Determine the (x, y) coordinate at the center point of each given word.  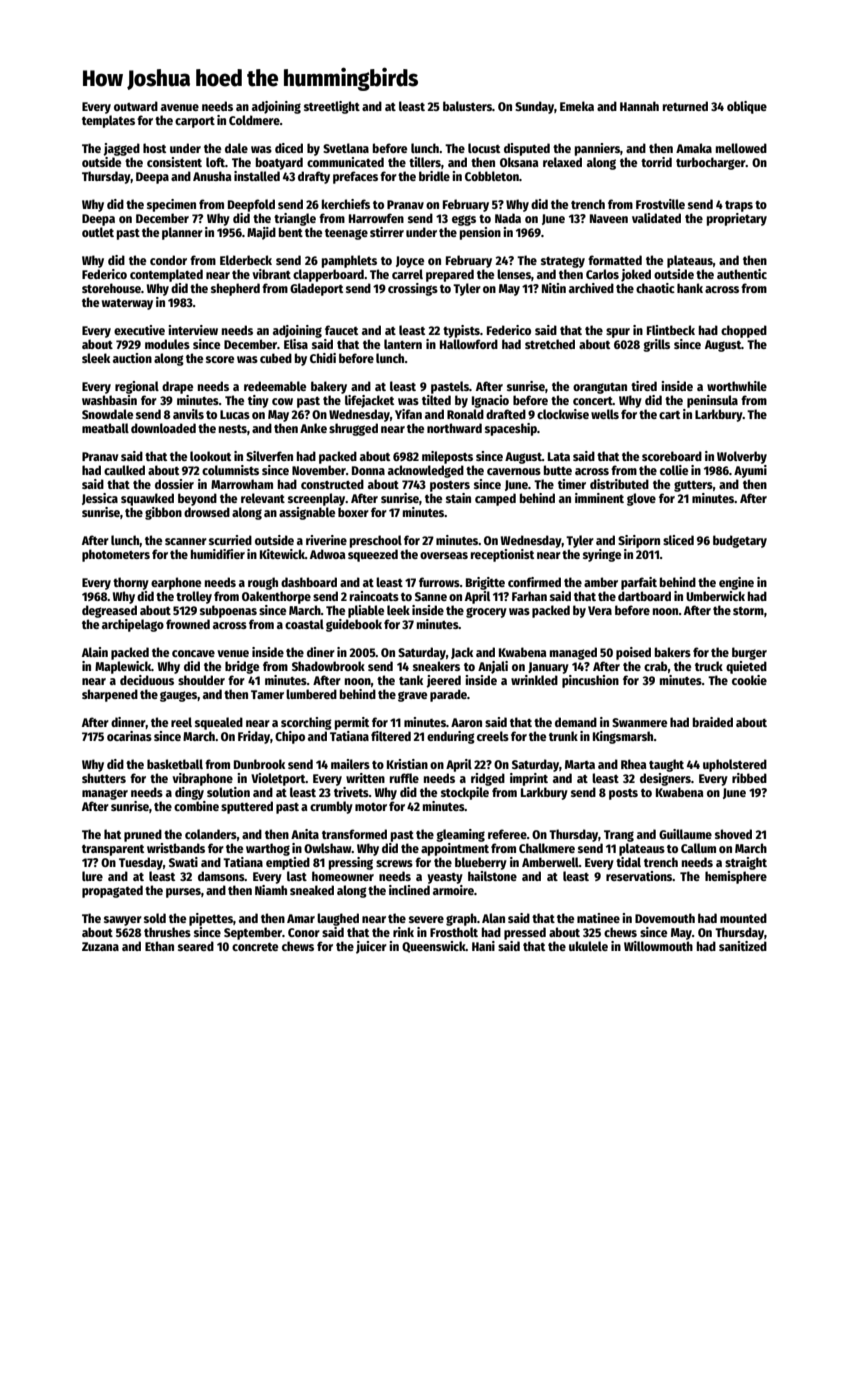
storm (748, 611)
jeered (443, 681)
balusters (467, 106)
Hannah (639, 106)
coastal (304, 624)
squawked (147, 499)
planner (182, 233)
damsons (221, 876)
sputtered (247, 807)
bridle (434, 176)
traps (739, 206)
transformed (354, 834)
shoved (733, 834)
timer (572, 484)
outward (136, 106)
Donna (368, 470)
